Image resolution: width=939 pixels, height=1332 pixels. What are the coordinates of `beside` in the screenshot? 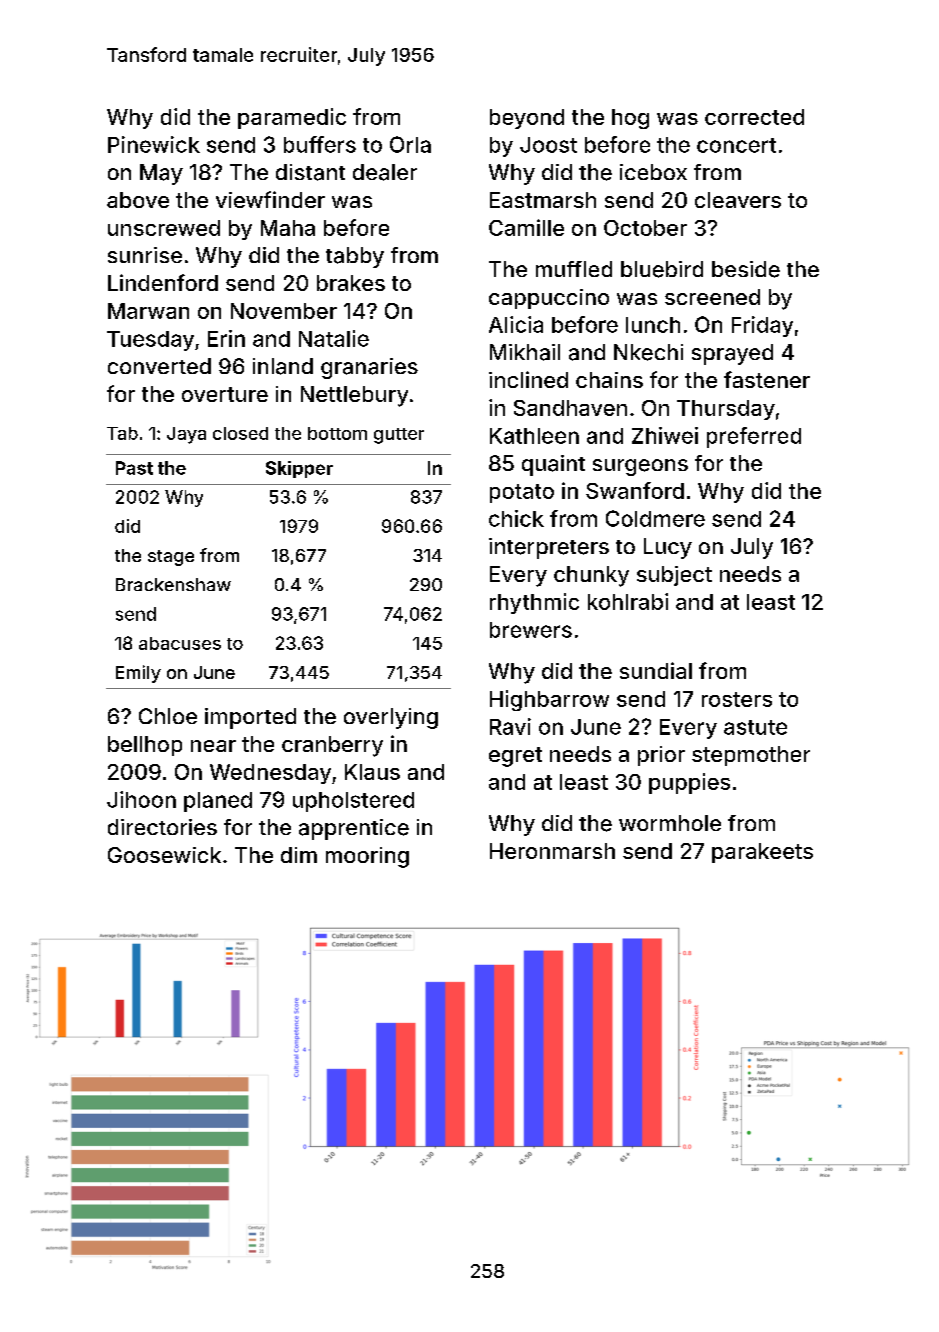 It's located at (746, 269).
